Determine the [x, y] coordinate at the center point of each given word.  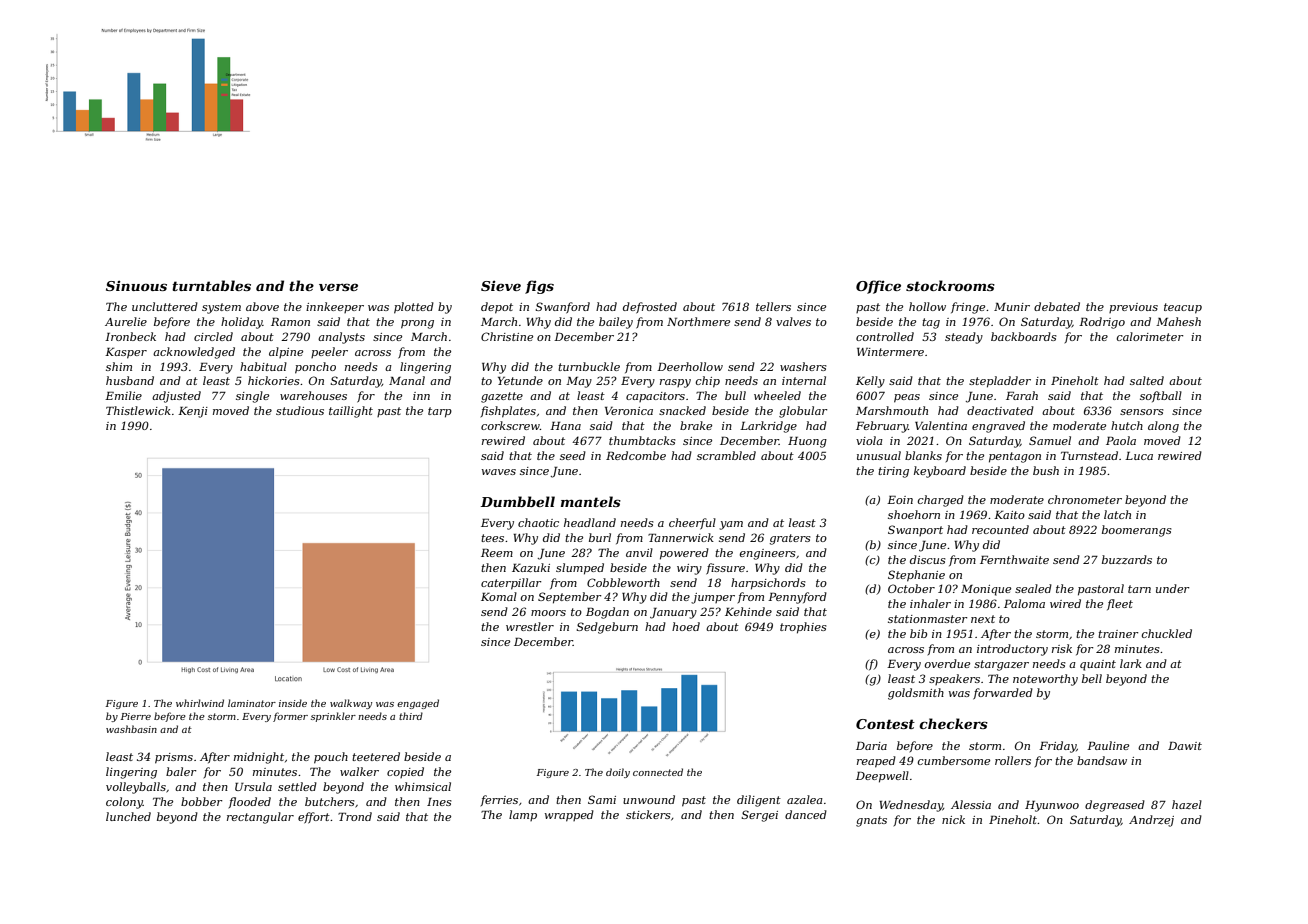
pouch [331, 758]
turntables [211, 285]
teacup [1183, 308]
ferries [499, 800]
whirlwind [200, 703]
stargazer [1001, 665]
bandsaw [1102, 760]
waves [499, 472]
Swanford [563, 308]
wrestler [530, 626]
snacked [682, 410]
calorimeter [1150, 336]
